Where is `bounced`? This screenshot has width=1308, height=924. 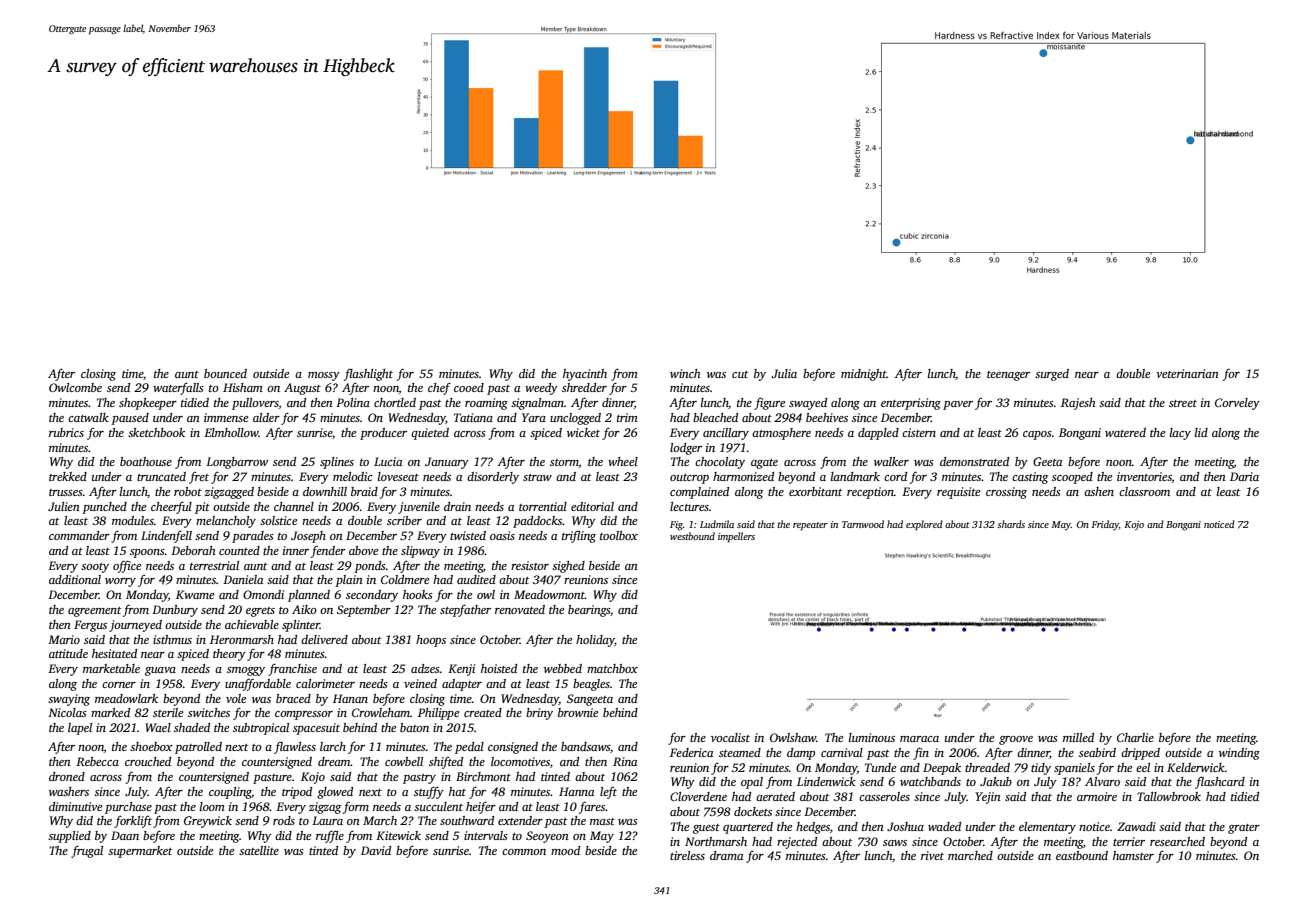
bounced is located at coordinates (225, 373).
